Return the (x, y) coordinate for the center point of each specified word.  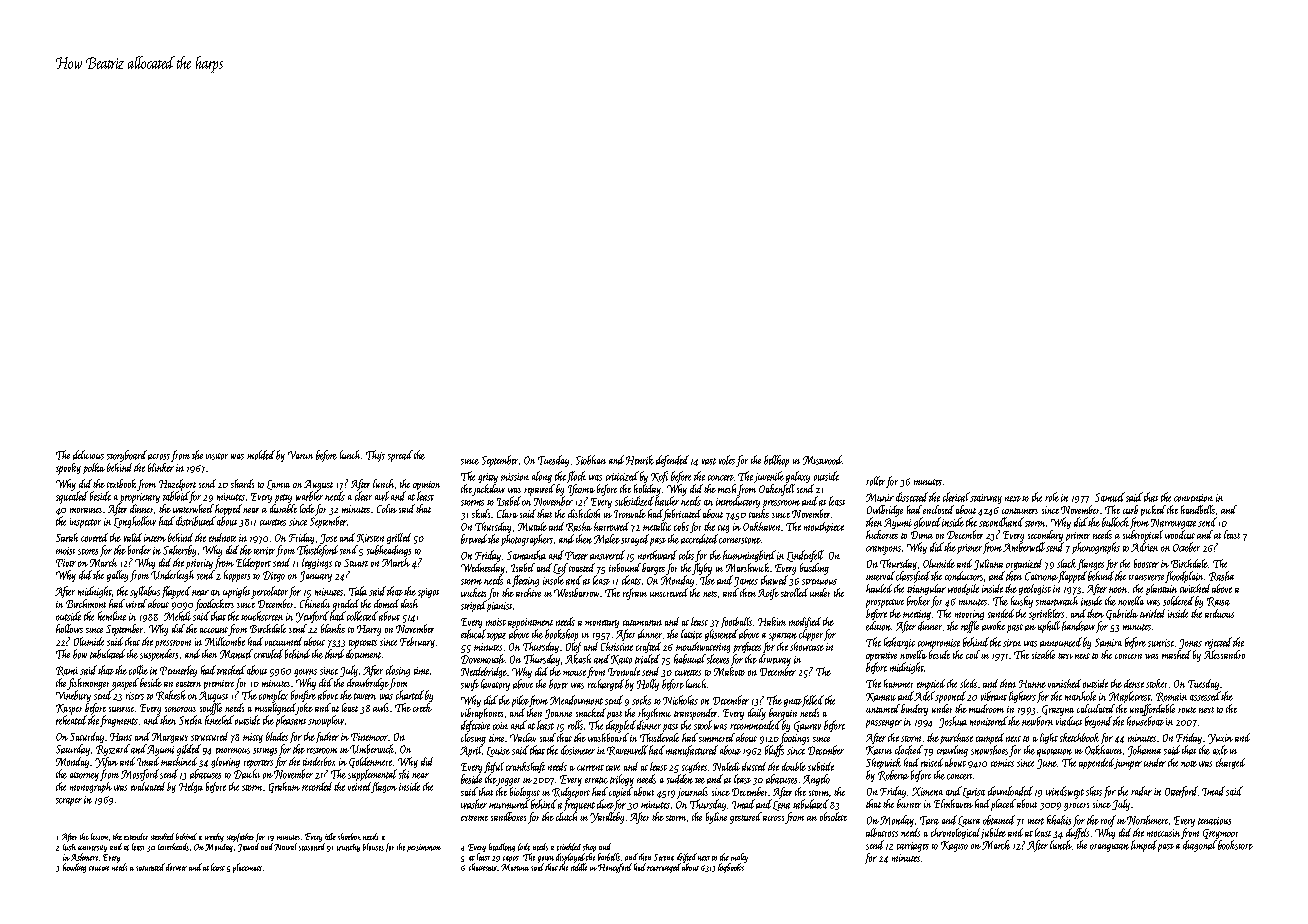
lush (69, 847)
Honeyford (615, 868)
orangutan (1109, 848)
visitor (217, 456)
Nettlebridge (484, 672)
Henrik (640, 460)
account (214, 630)
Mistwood (822, 460)
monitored (989, 721)
